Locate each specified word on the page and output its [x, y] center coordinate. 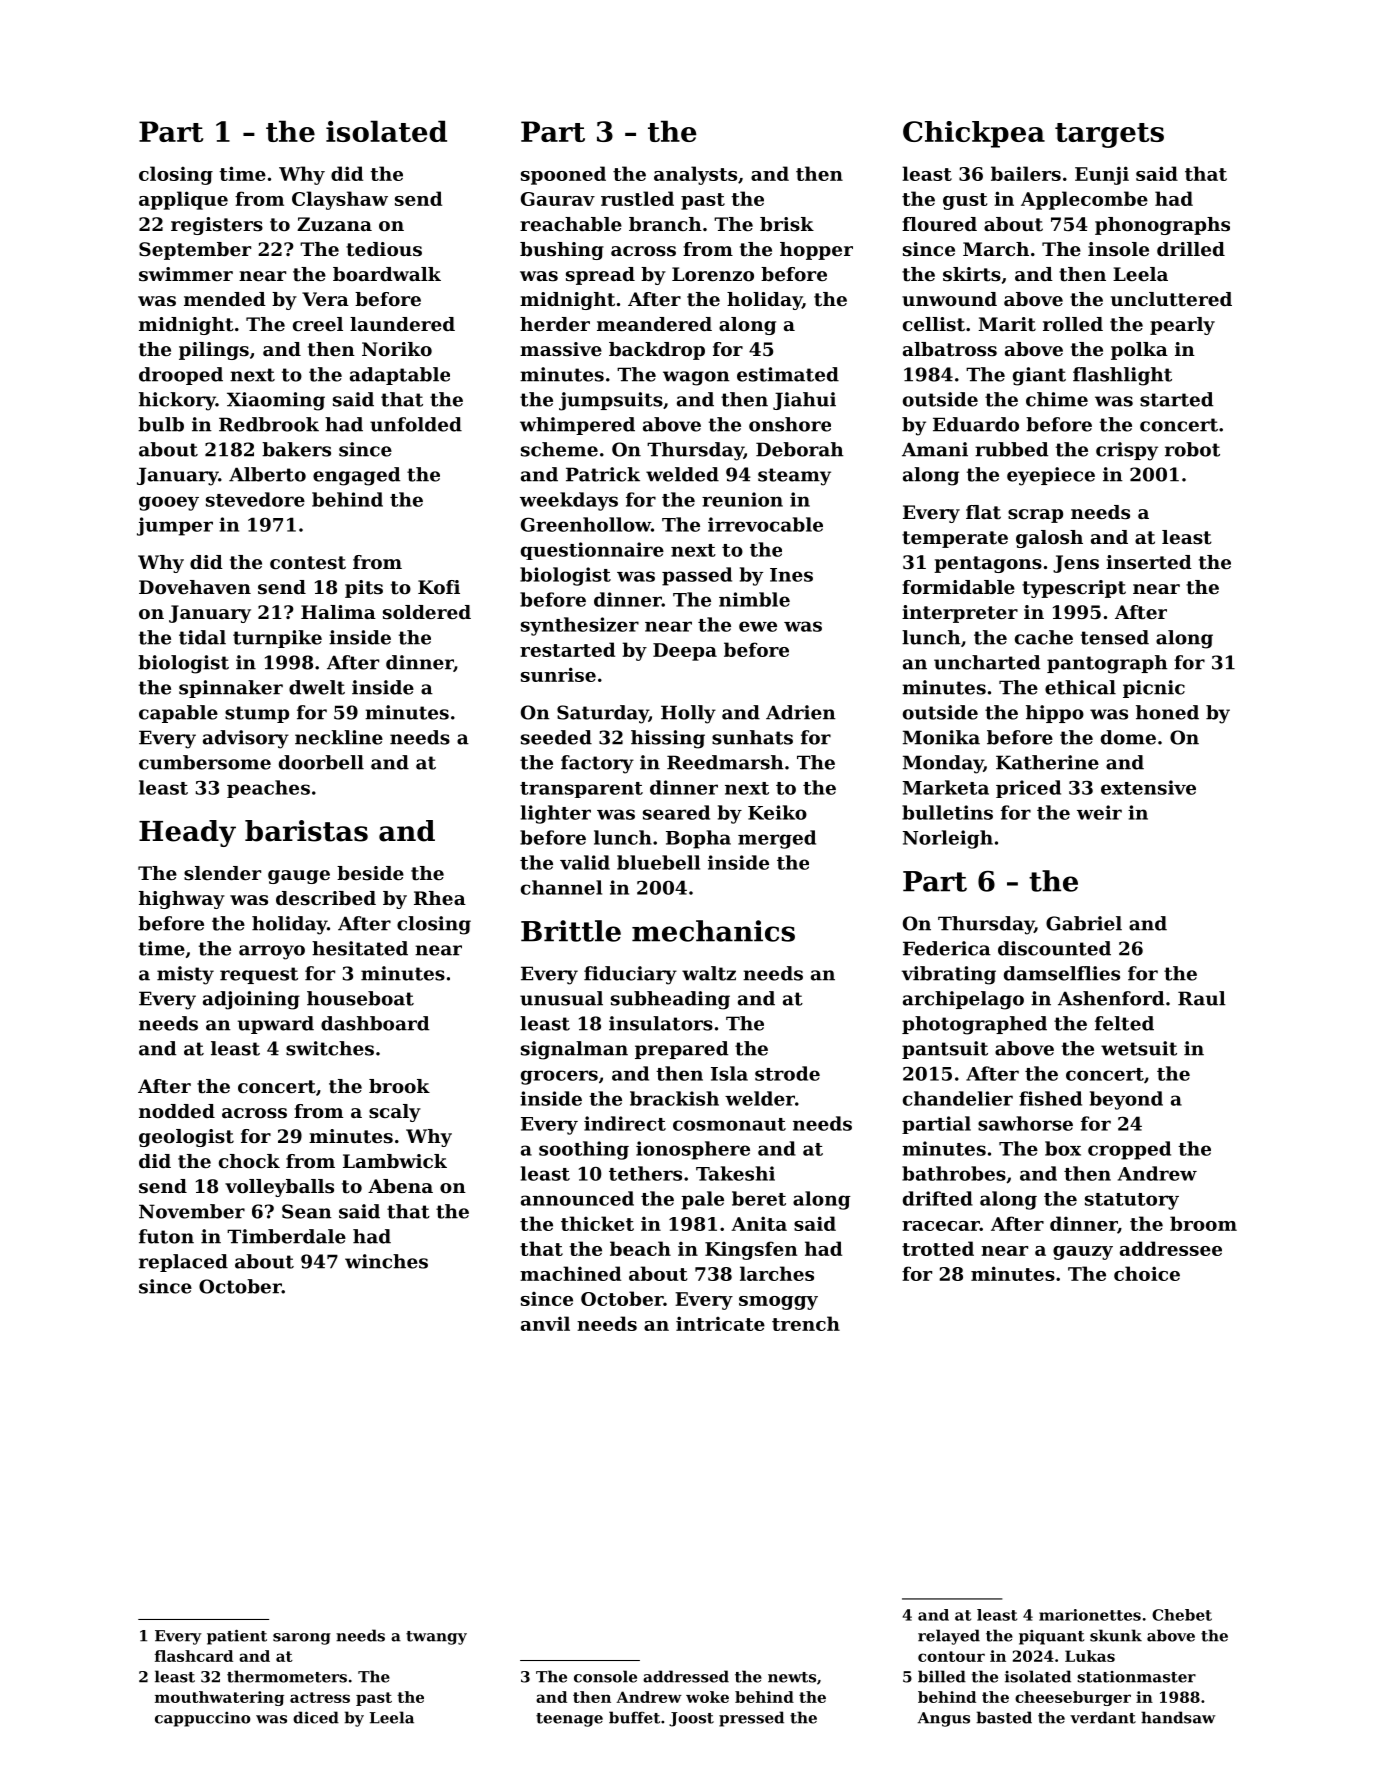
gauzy [1083, 1253]
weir [1099, 812]
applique [183, 200]
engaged [356, 476]
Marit [1007, 324]
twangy [436, 1638]
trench [806, 1323]
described [326, 898]
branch [665, 224]
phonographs [1162, 226]
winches [386, 1261]
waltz [709, 973]
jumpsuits [611, 401]
